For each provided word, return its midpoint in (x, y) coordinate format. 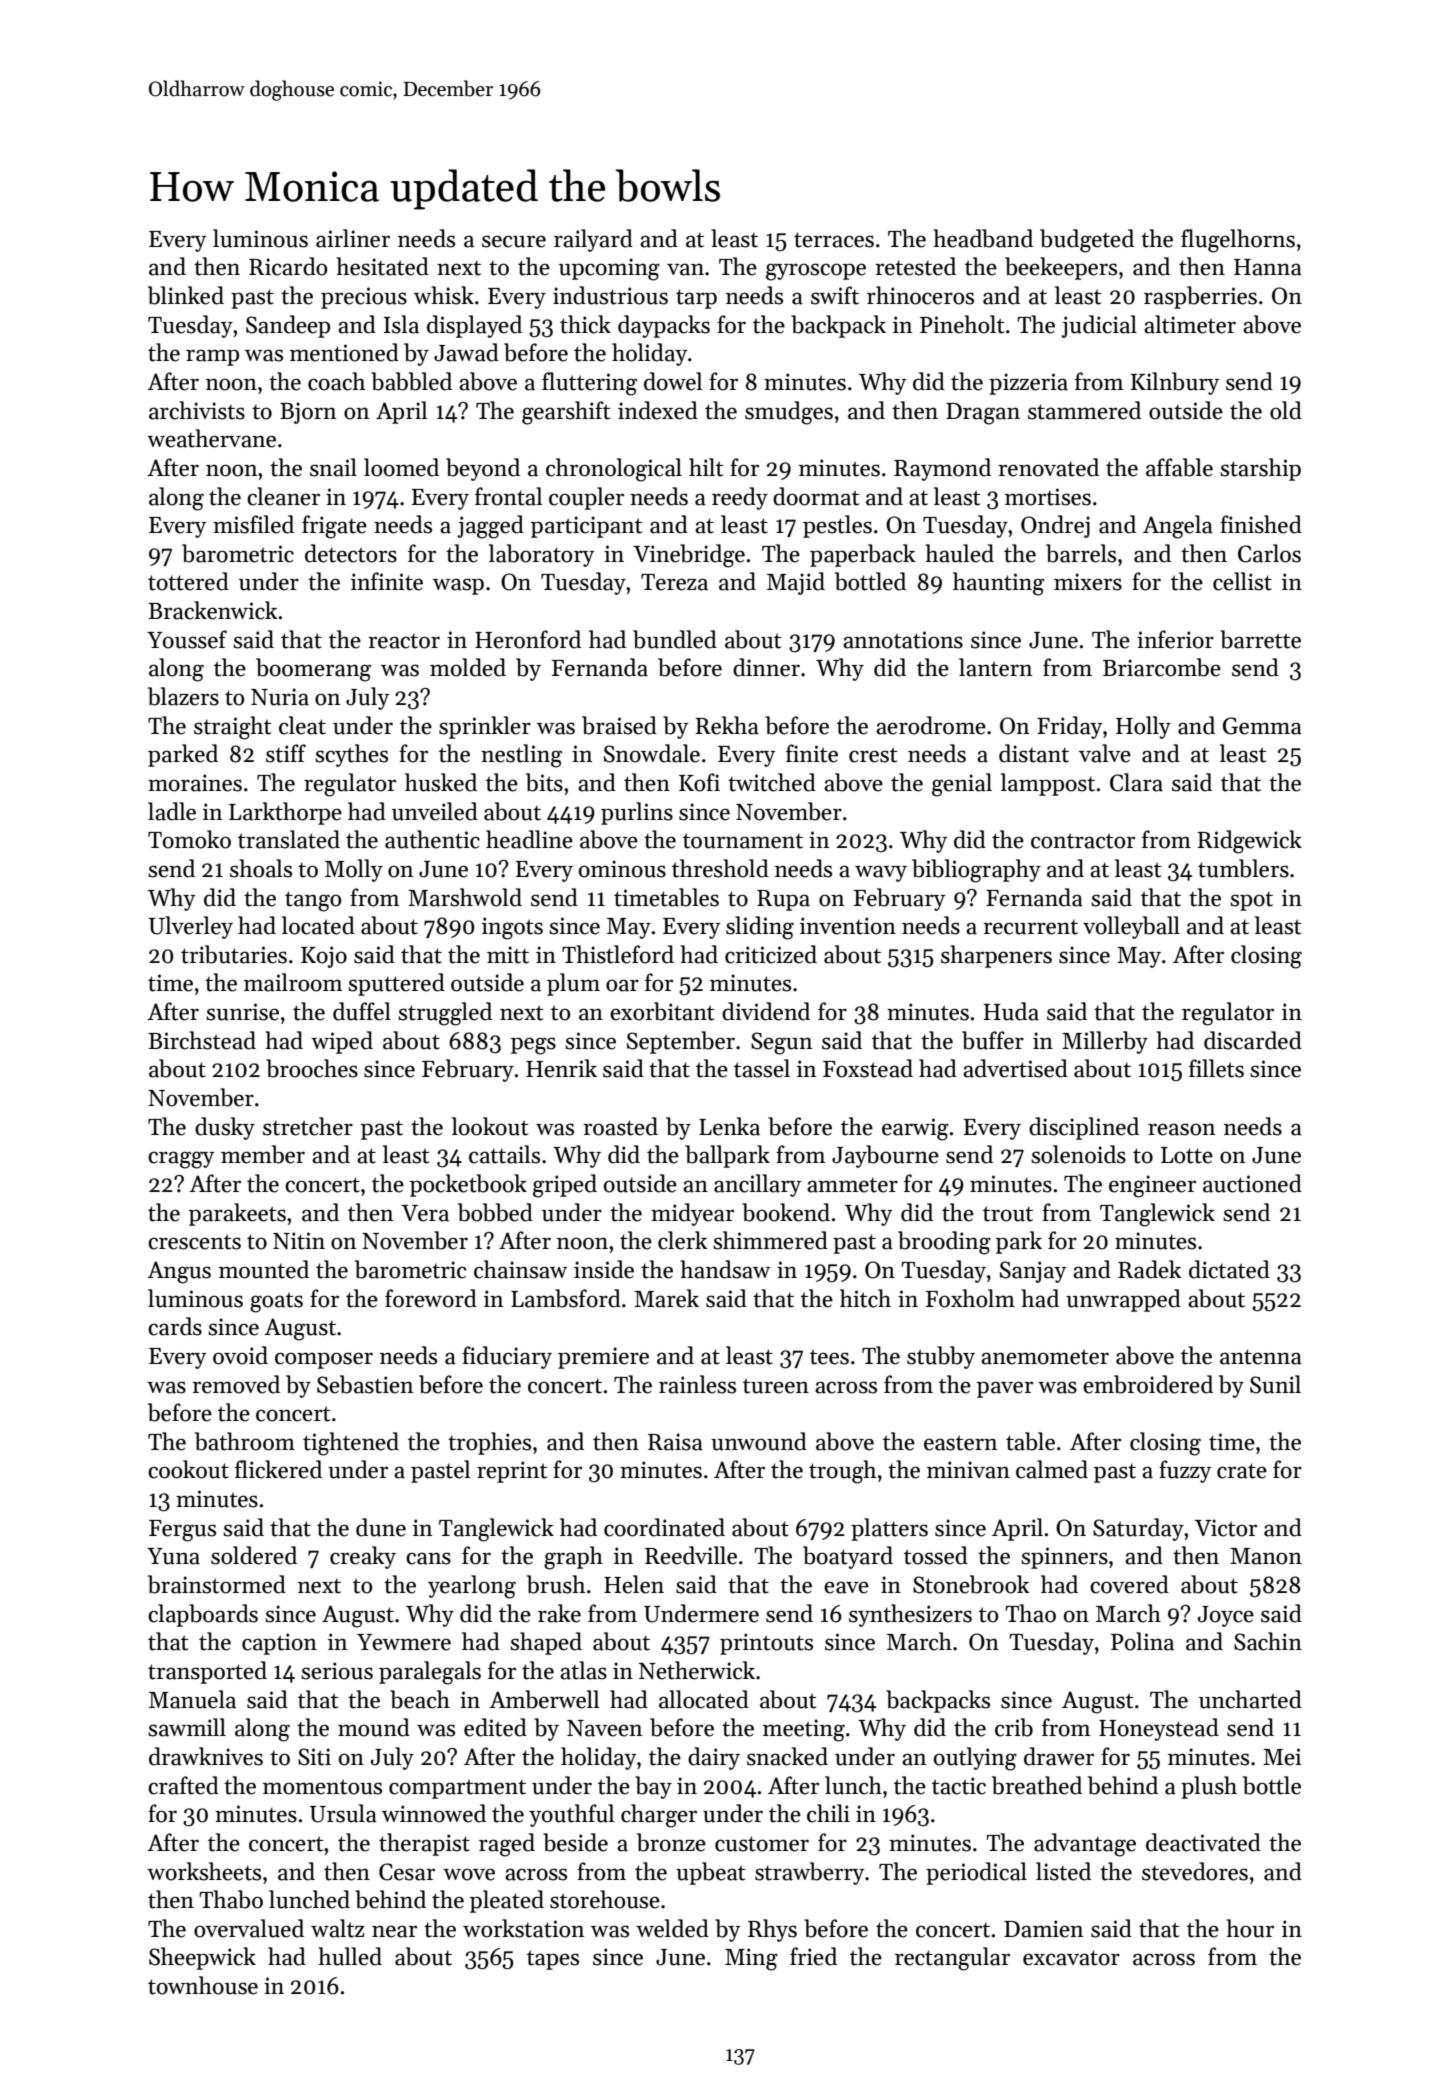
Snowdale (652, 753)
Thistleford (618, 954)
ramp (212, 357)
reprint (512, 1472)
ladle (172, 811)
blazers (183, 696)
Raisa (675, 1442)
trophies (489, 1443)
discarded (1253, 1040)
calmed (1052, 1469)
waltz (337, 1928)
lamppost (1048, 784)
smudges (789, 413)
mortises (1048, 497)
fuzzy (1185, 1471)
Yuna (173, 1556)
